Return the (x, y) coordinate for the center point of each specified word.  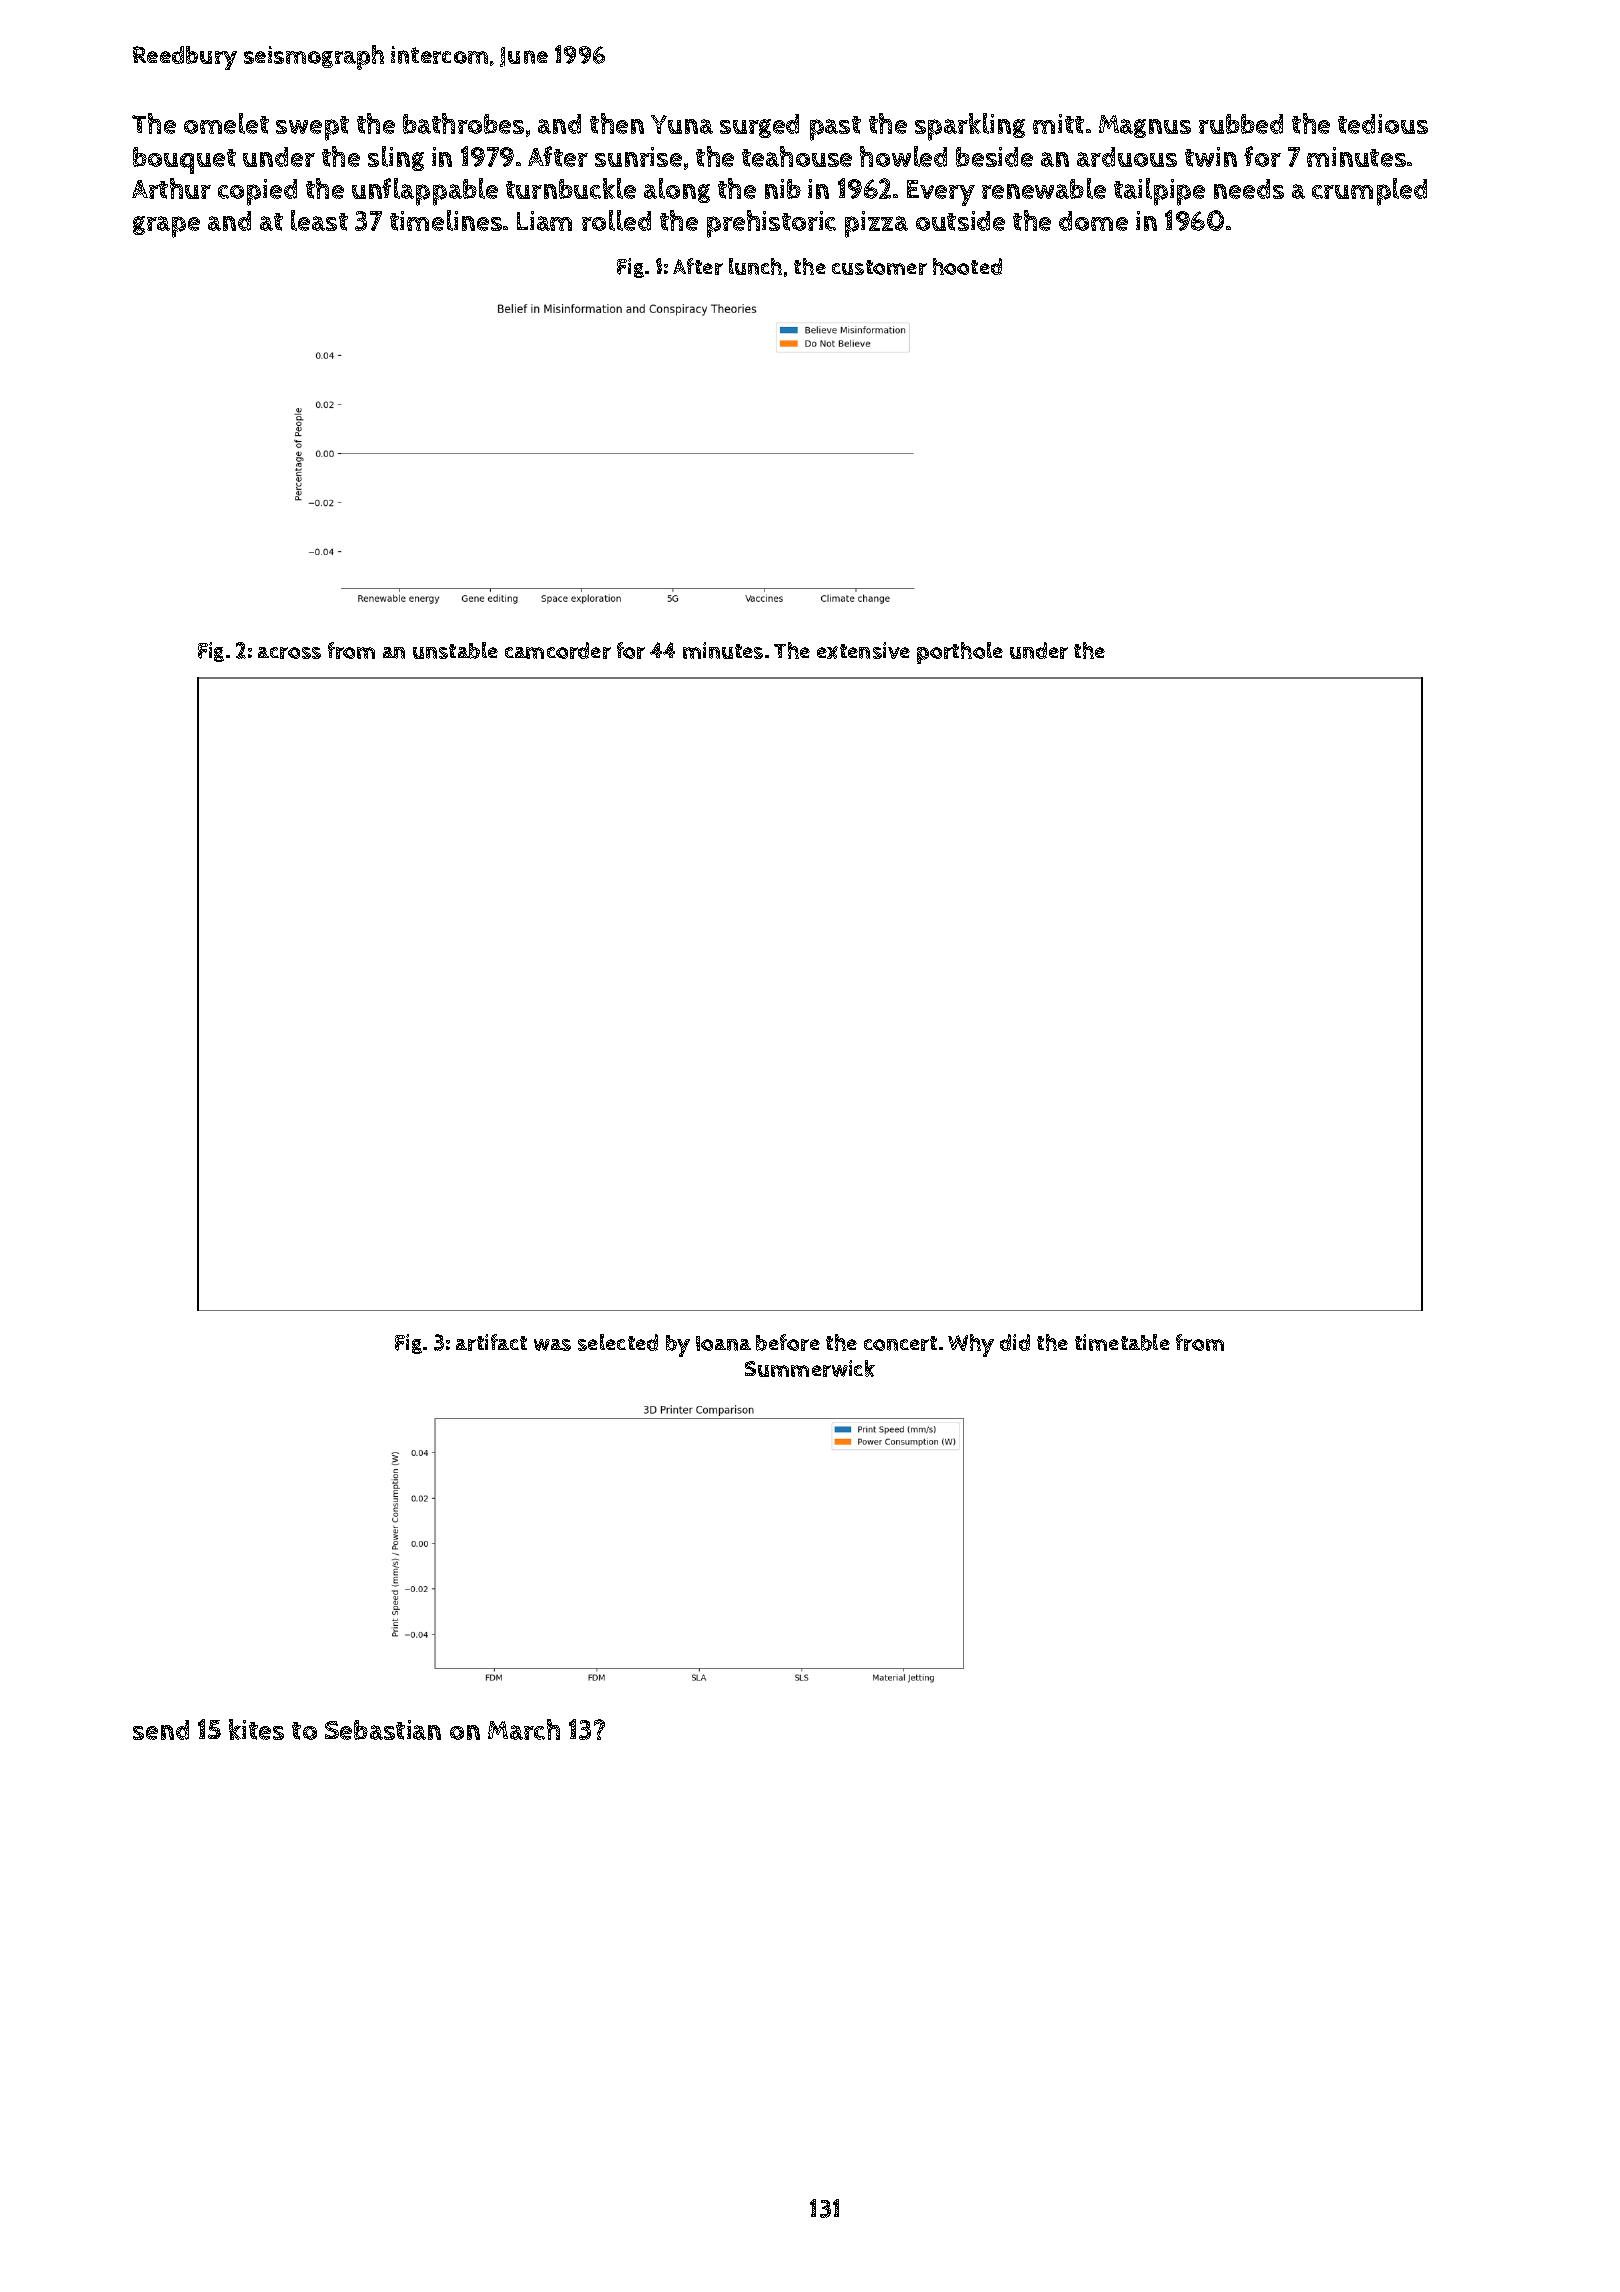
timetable (1122, 1342)
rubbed (1241, 124)
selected (618, 1342)
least (319, 220)
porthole (960, 653)
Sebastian (383, 1730)
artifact (491, 1342)
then (617, 123)
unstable (455, 650)
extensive (863, 650)
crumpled (1369, 192)
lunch (755, 266)
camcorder (558, 650)
